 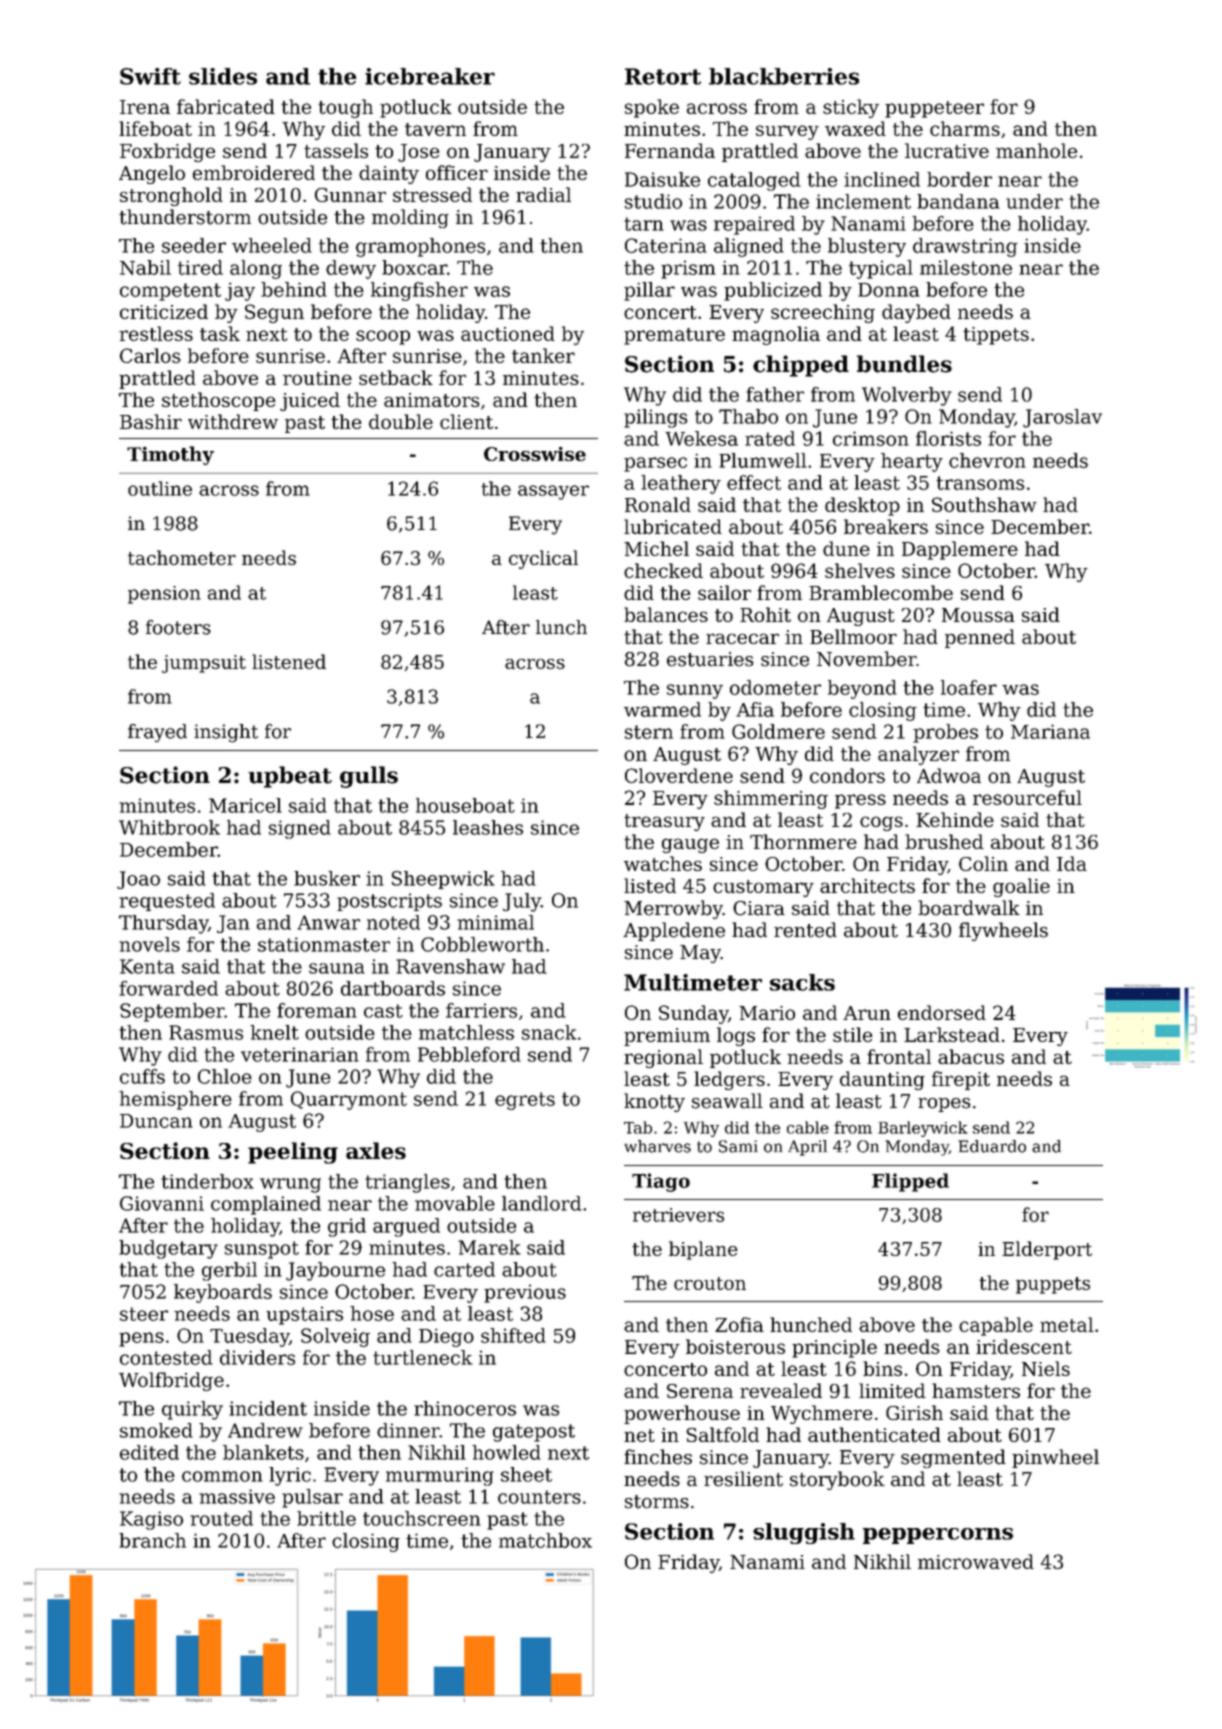 What do you see at coordinates (465, 805) in the screenshot?
I see `houseboat` at bounding box center [465, 805].
